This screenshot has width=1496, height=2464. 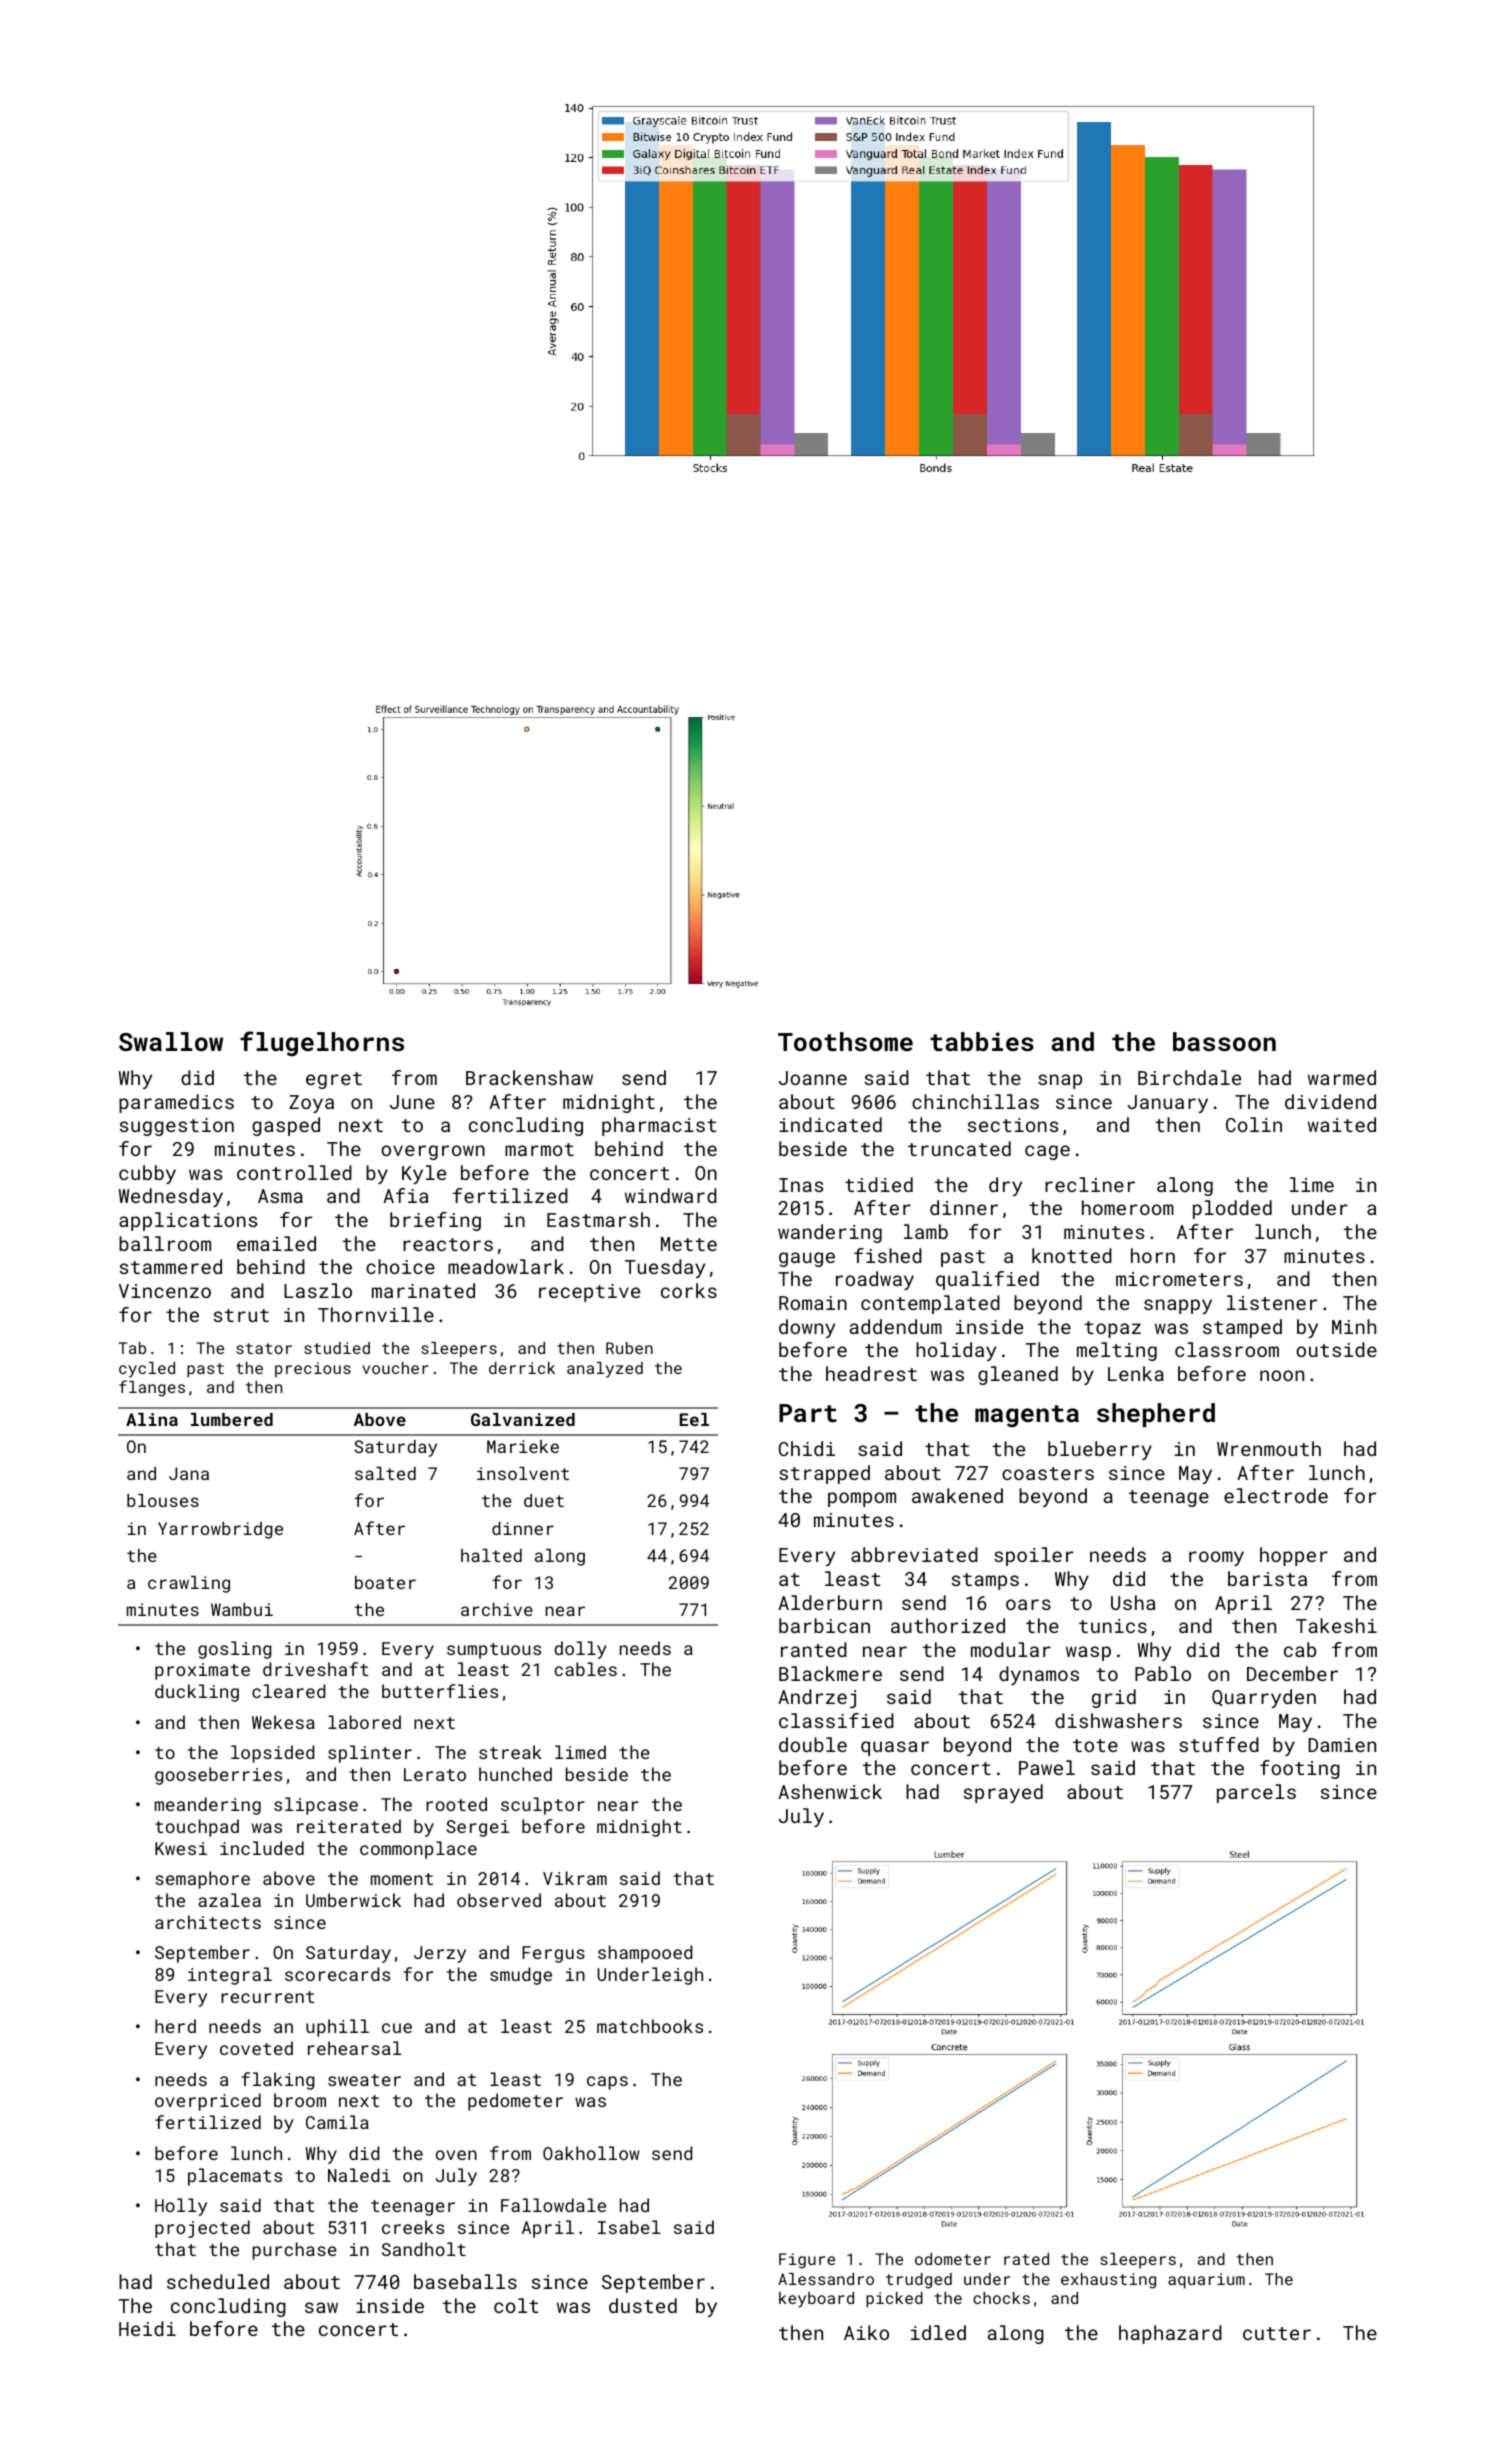 I want to click on scorecards, so click(x=337, y=1974).
